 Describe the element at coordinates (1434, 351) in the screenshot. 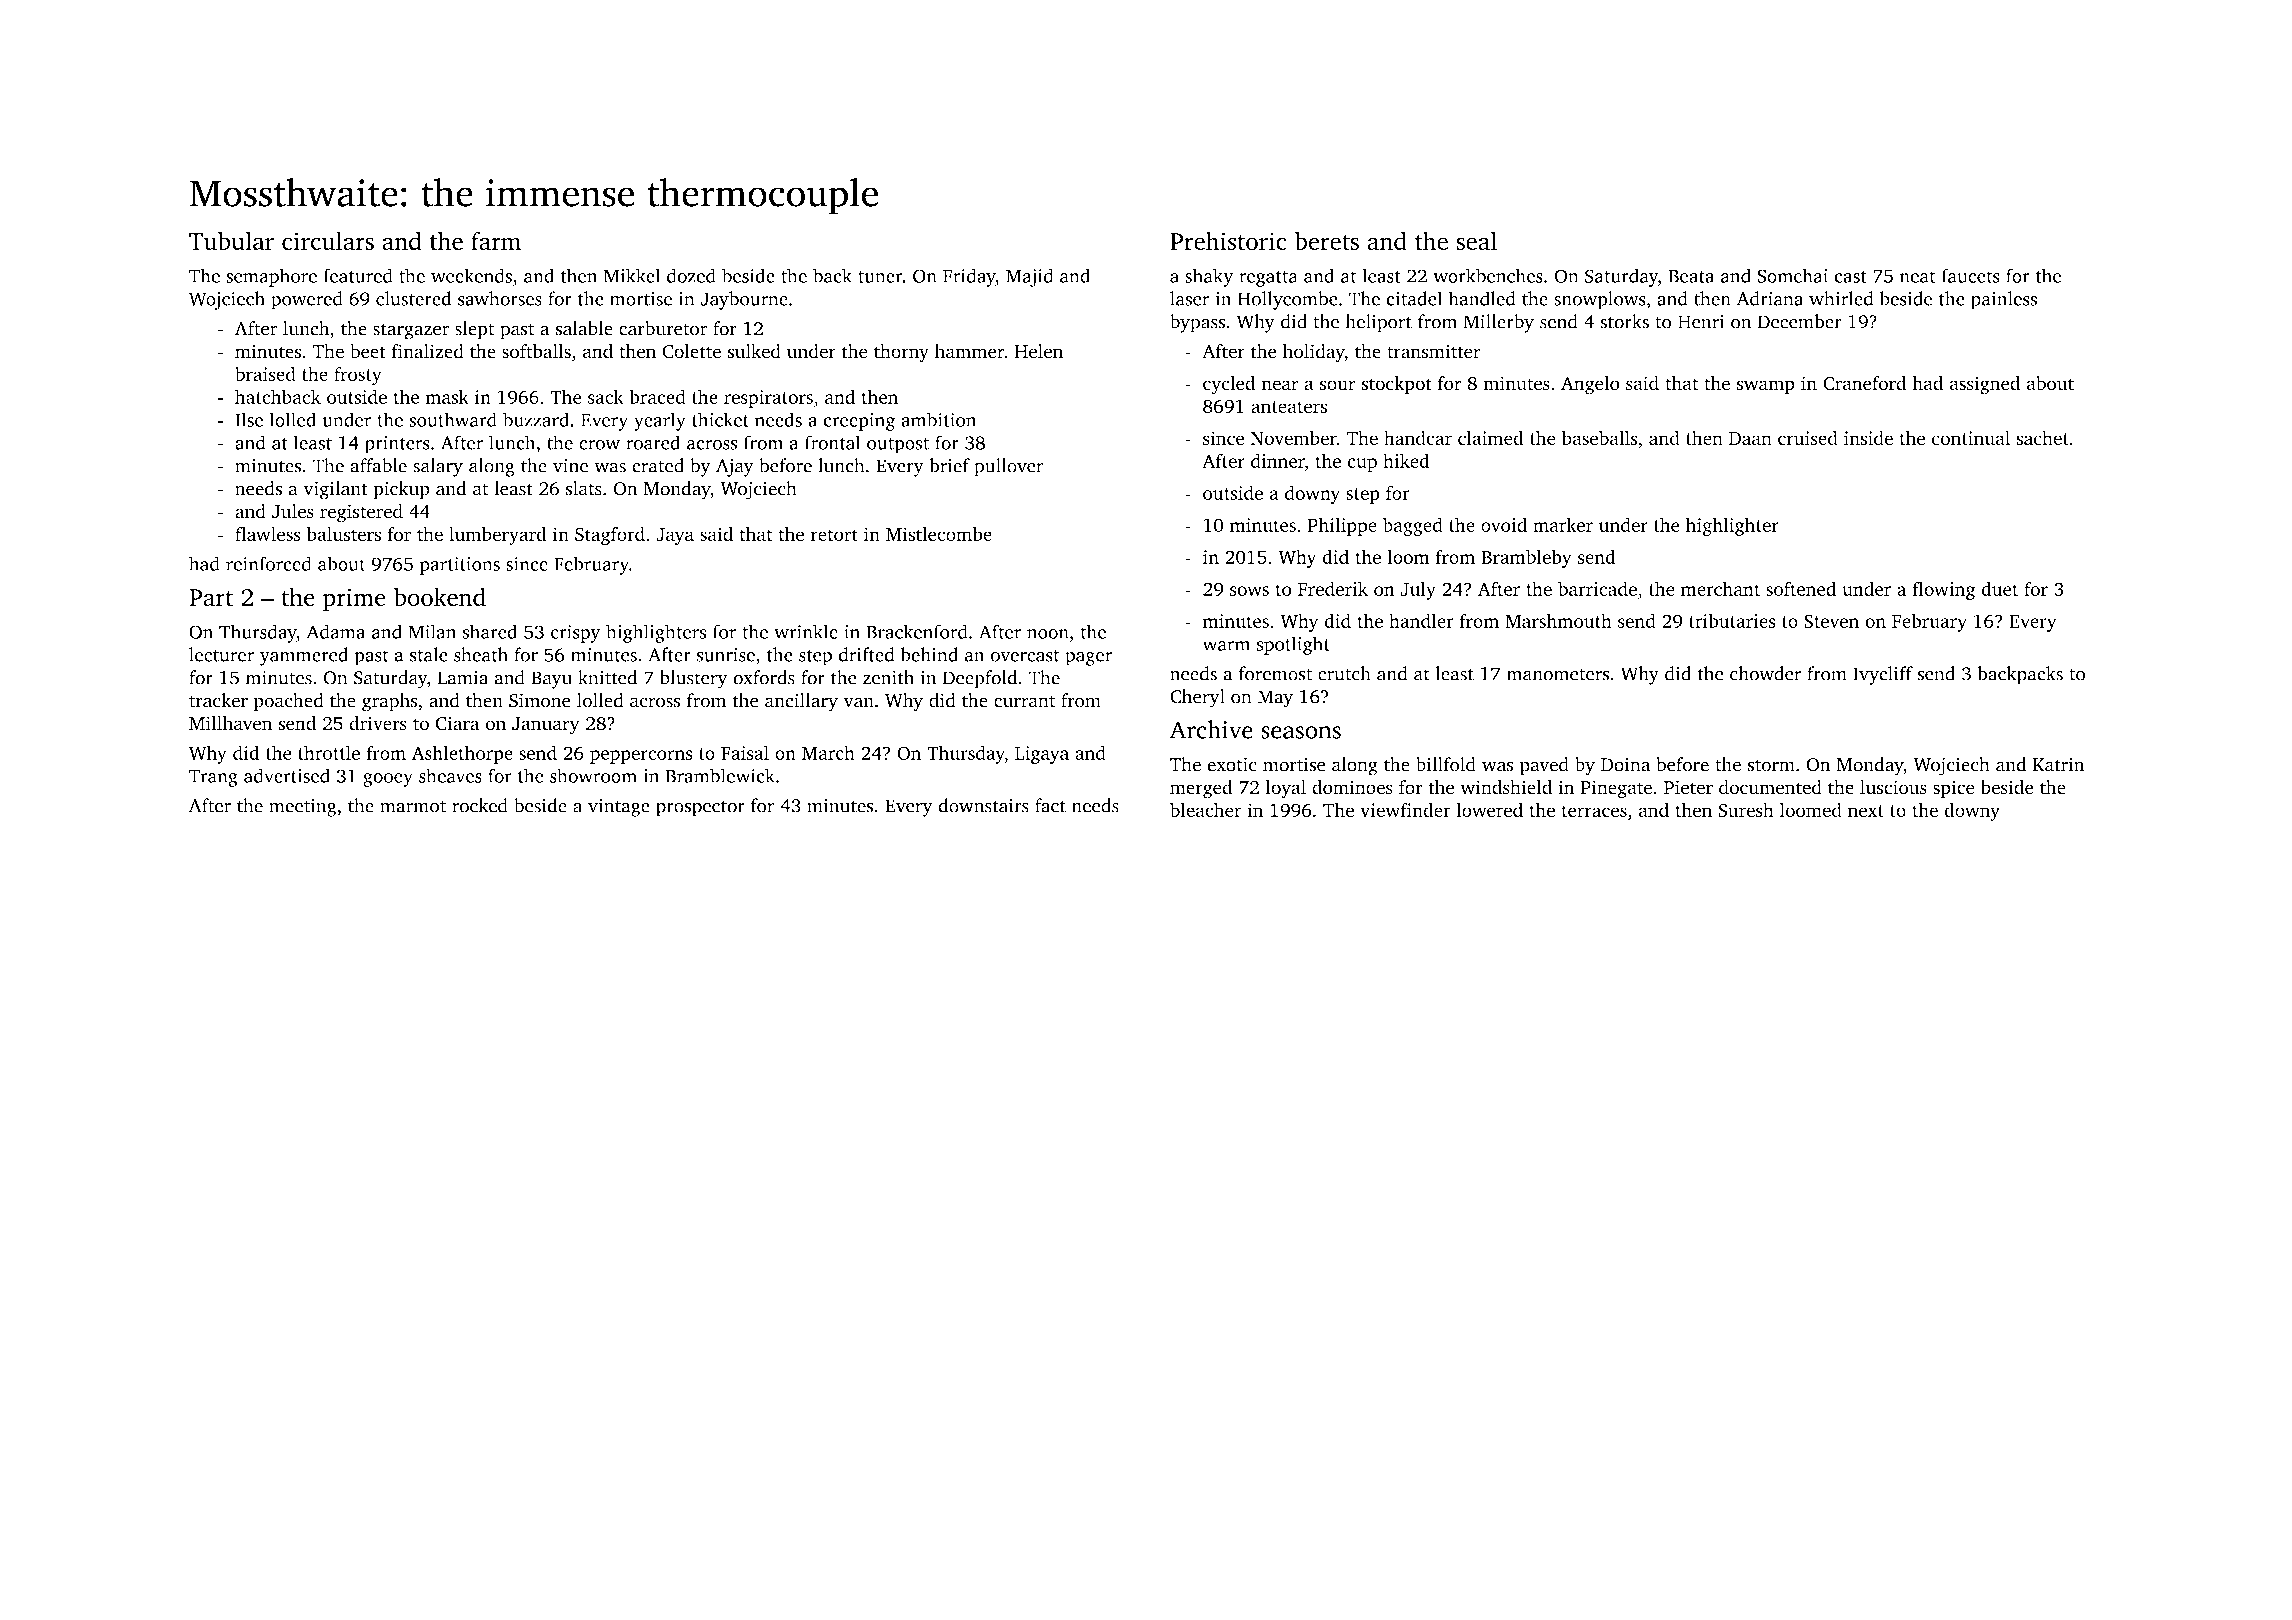

I see `transmitter` at that location.
